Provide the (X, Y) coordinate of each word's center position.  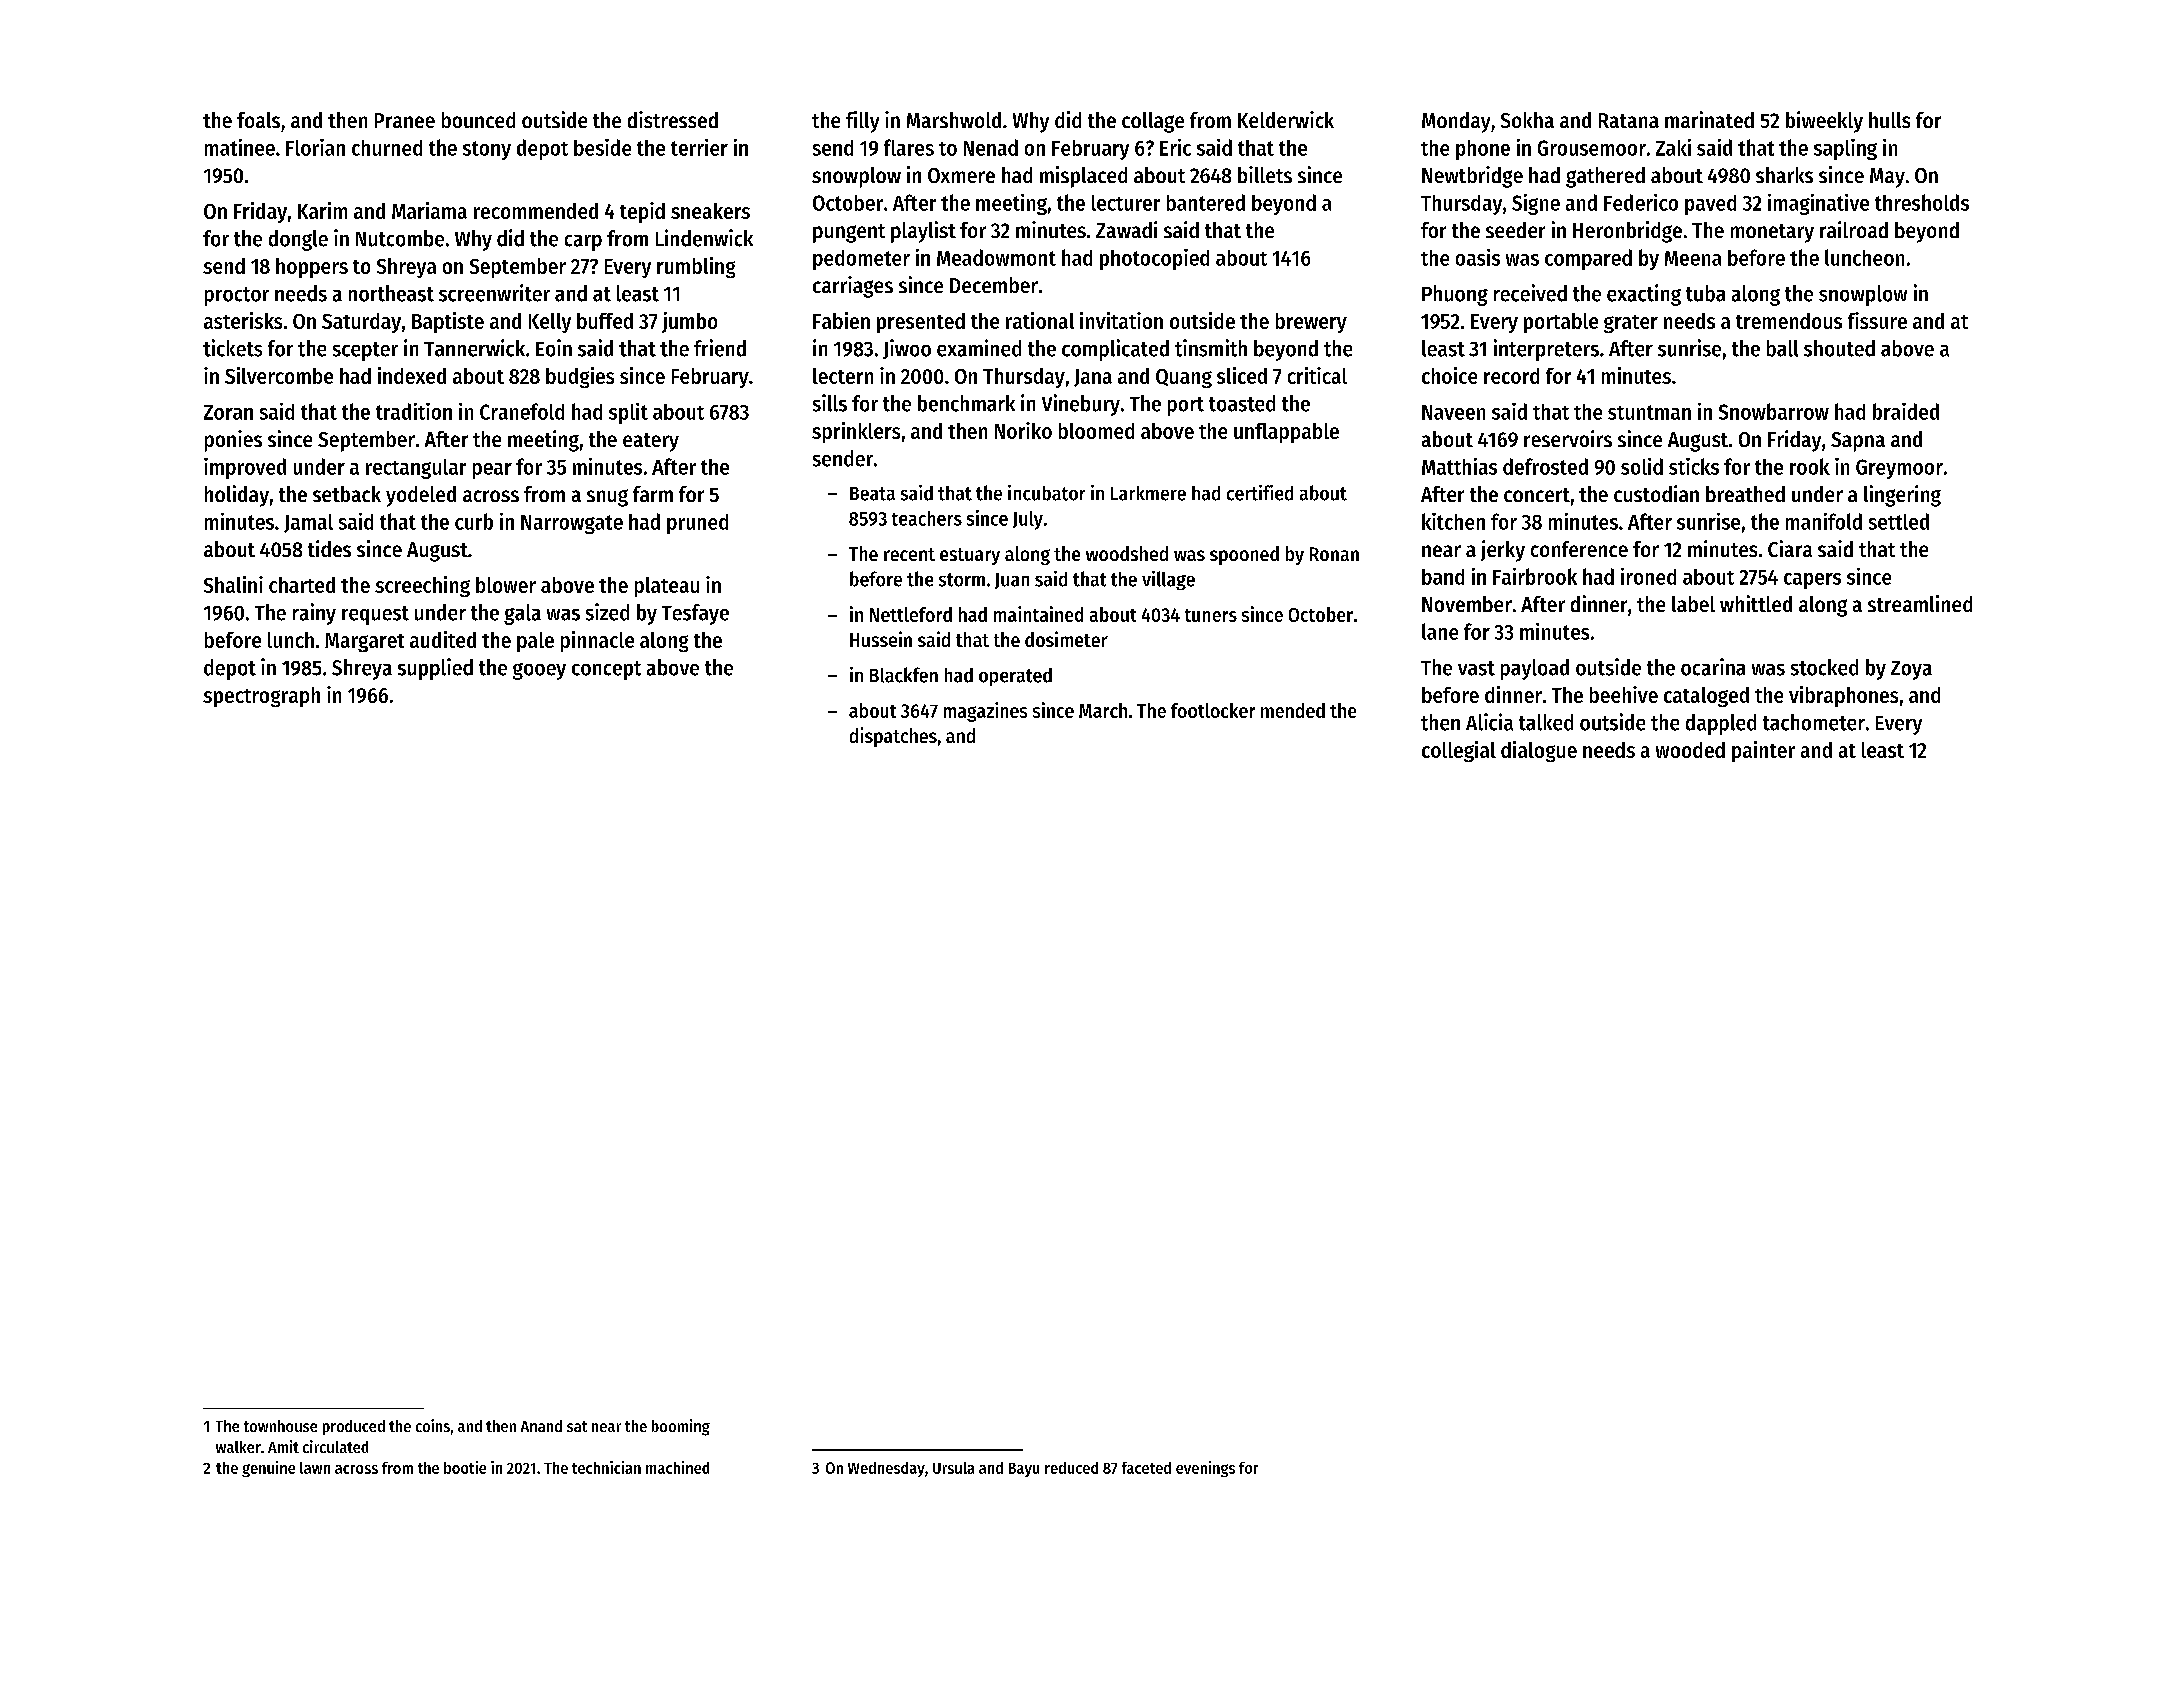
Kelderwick (1286, 119)
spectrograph (261, 697)
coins (433, 1425)
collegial (1459, 751)
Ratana (1629, 120)
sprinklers (856, 432)
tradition (414, 411)
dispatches (893, 737)
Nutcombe (400, 238)
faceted (1146, 1468)
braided (1906, 411)
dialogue (1539, 751)
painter (1763, 751)
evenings (1205, 1469)
